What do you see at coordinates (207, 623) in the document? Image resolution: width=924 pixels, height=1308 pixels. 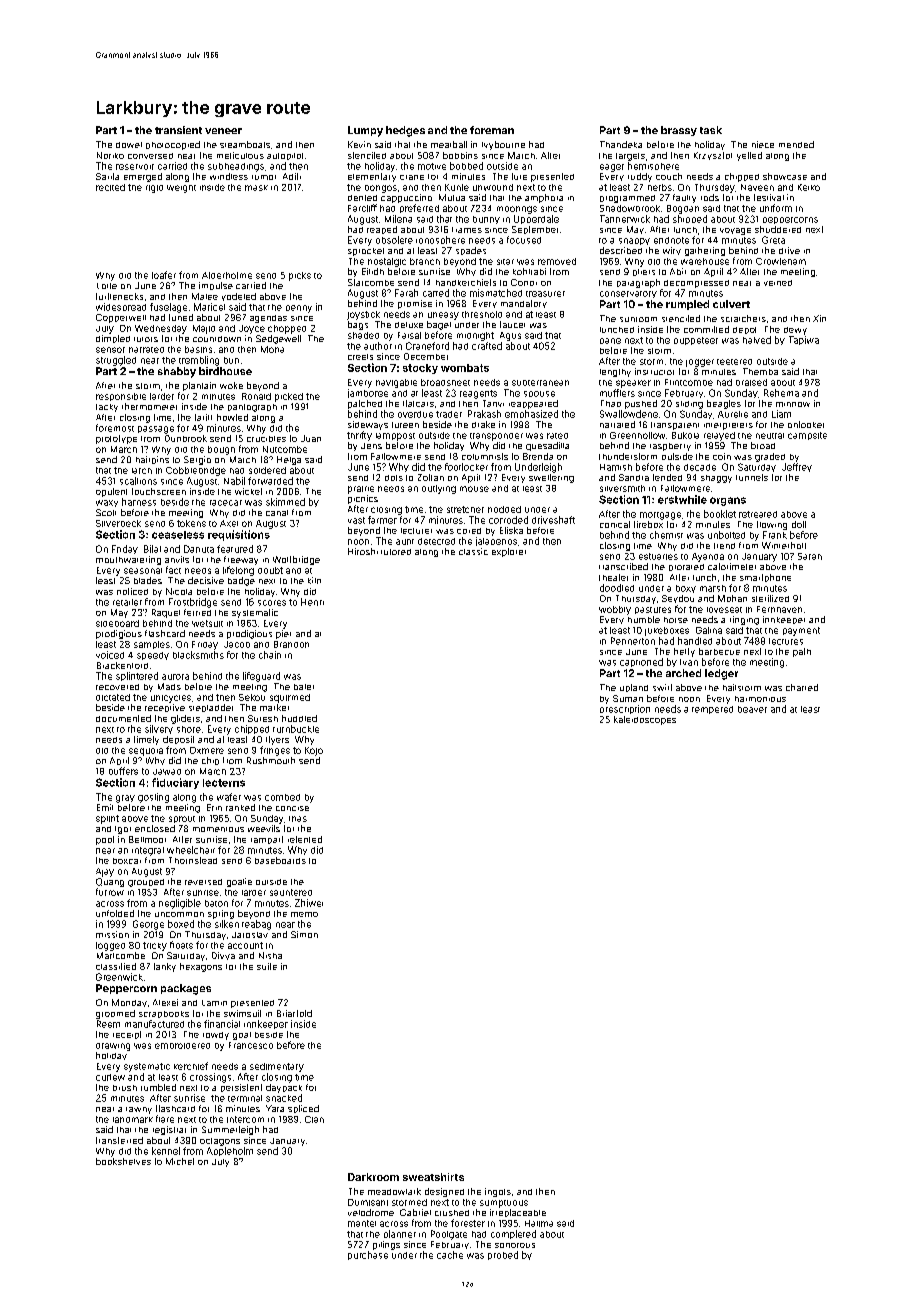 I see `wetsuit` at bounding box center [207, 623].
